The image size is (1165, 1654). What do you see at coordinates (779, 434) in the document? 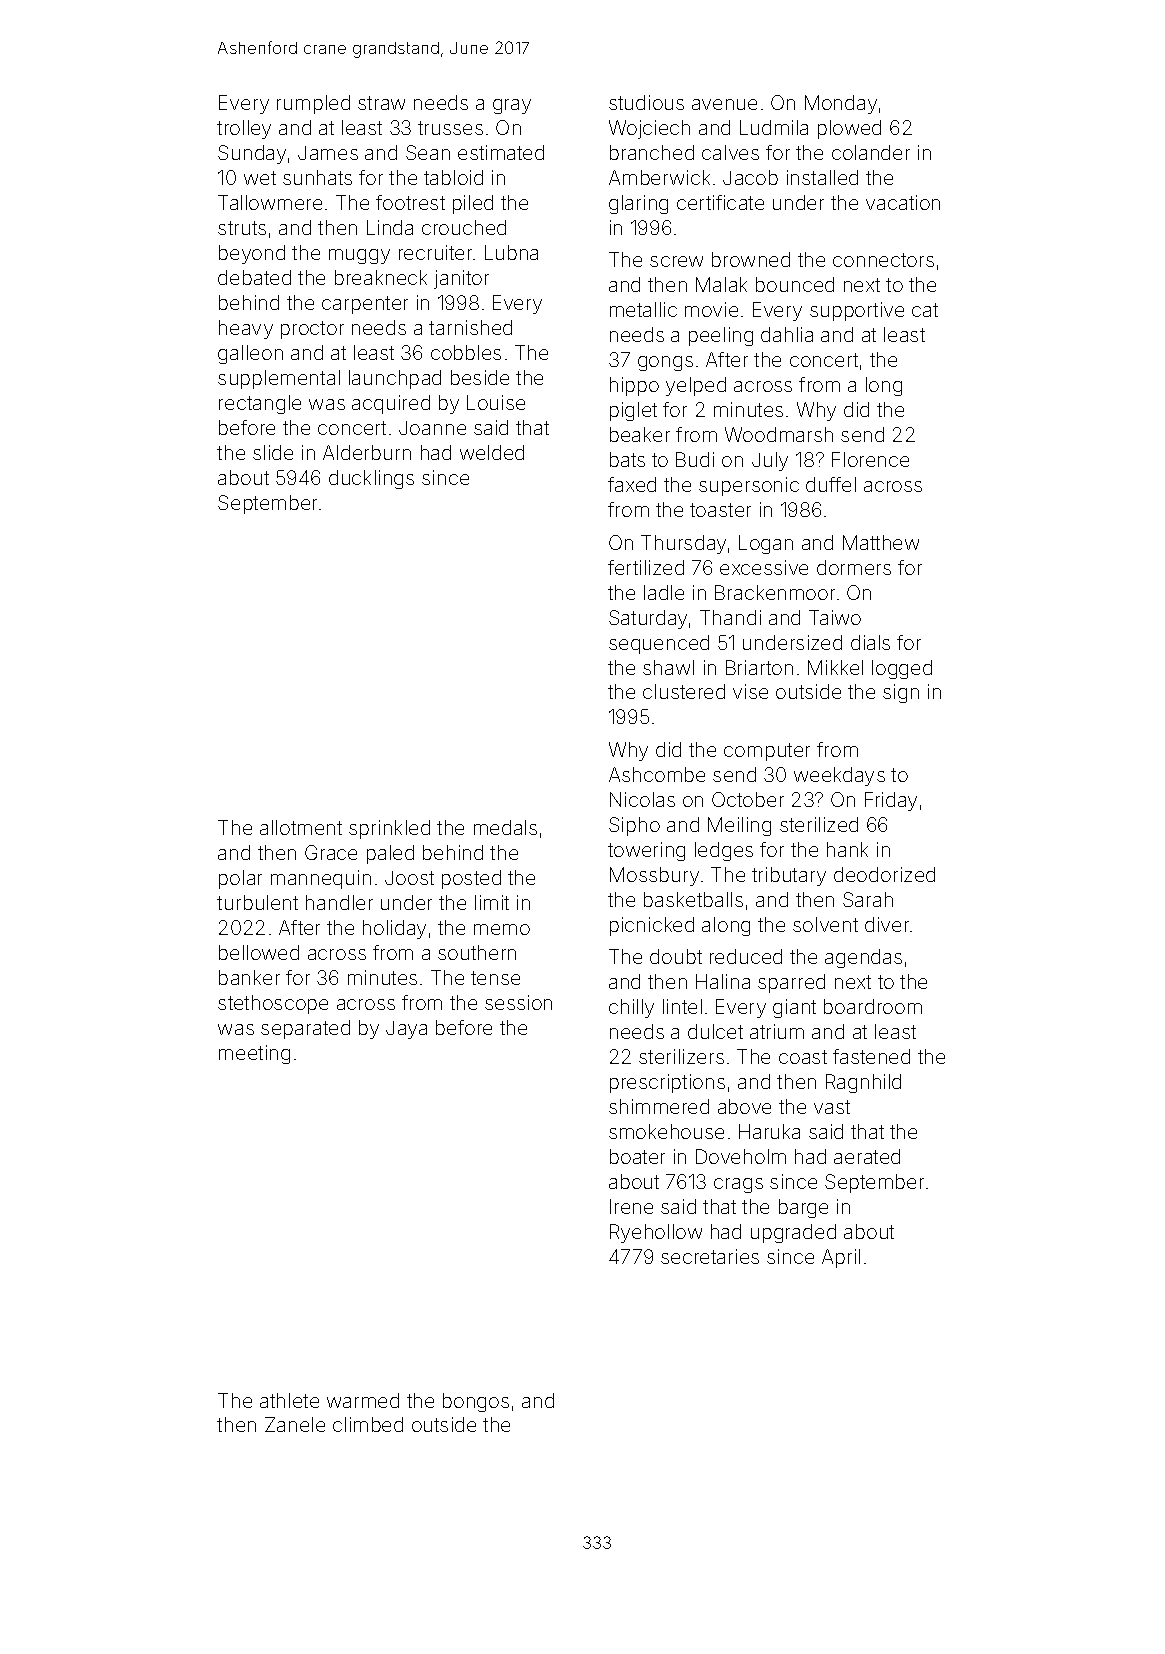
I see `Woodmarsh` at bounding box center [779, 434].
